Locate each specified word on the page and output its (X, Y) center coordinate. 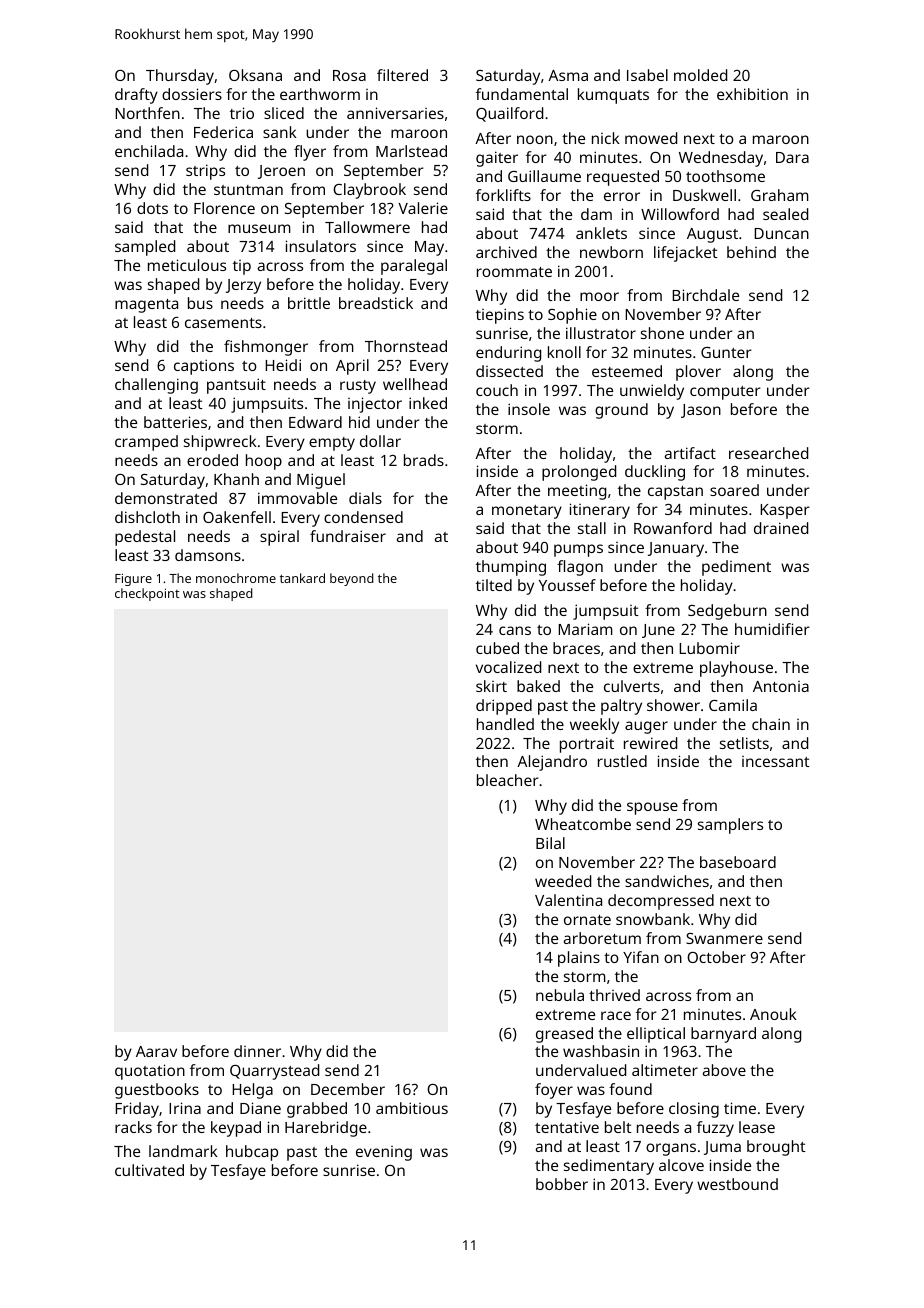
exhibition (752, 94)
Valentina (568, 900)
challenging (156, 386)
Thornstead (406, 346)
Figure (133, 579)
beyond (352, 579)
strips (205, 172)
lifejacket (686, 254)
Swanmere (724, 938)
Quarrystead (274, 1072)
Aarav (156, 1051)
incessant (776, 761)
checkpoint (147, 594)
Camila (733, 705)
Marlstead (411, 151)
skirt (491, 686)
